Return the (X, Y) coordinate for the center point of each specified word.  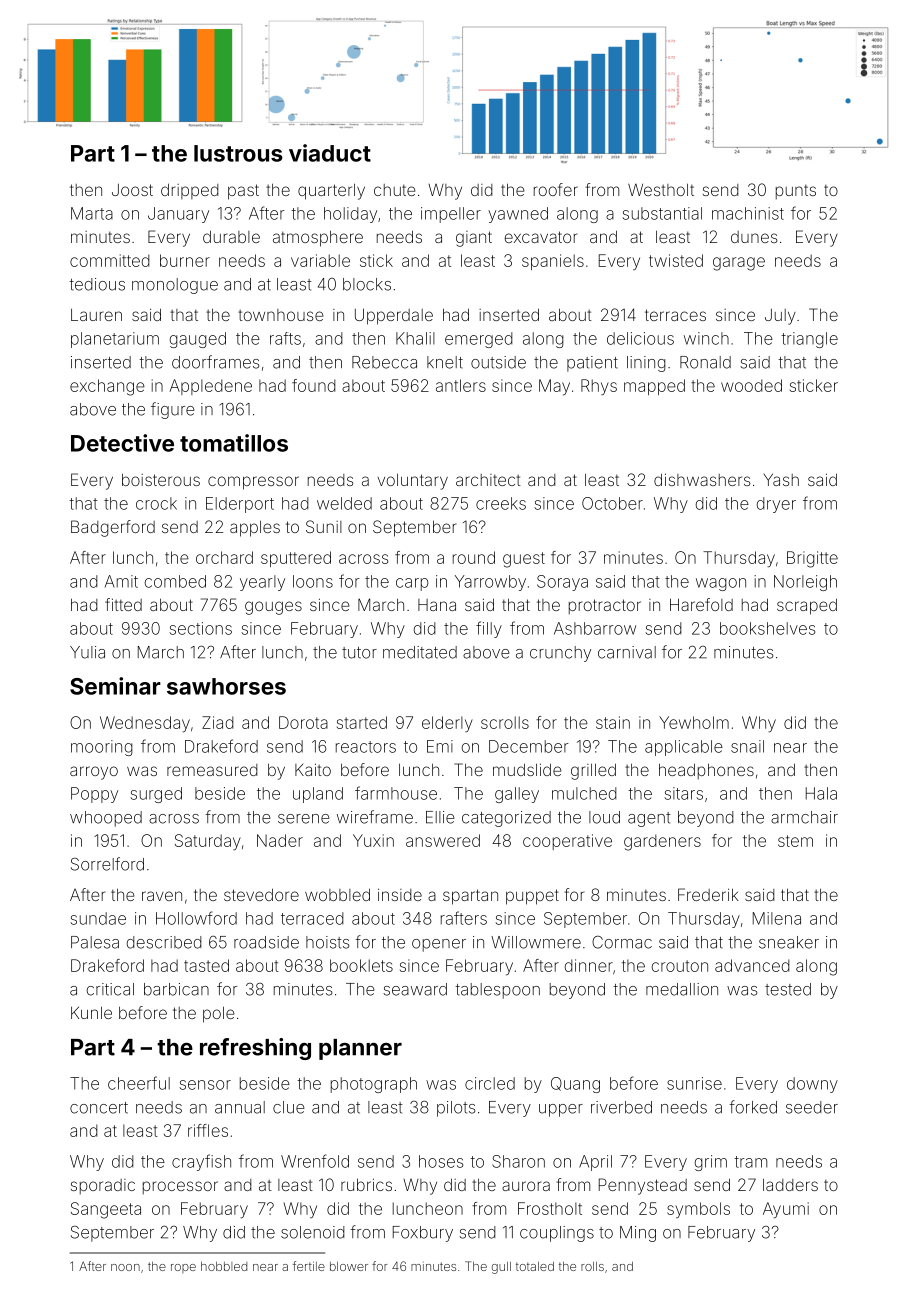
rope (183, 1268)
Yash (781, 480)
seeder (812, 1107)
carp (412, 584)
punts (796, 192)
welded (344, 503)
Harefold (701, 604)
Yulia (87, 652)
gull (501, 1268)
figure (172, 410)
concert (99, 1108)
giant (474, 239)
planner (360, 1049)
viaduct (330, 153)
